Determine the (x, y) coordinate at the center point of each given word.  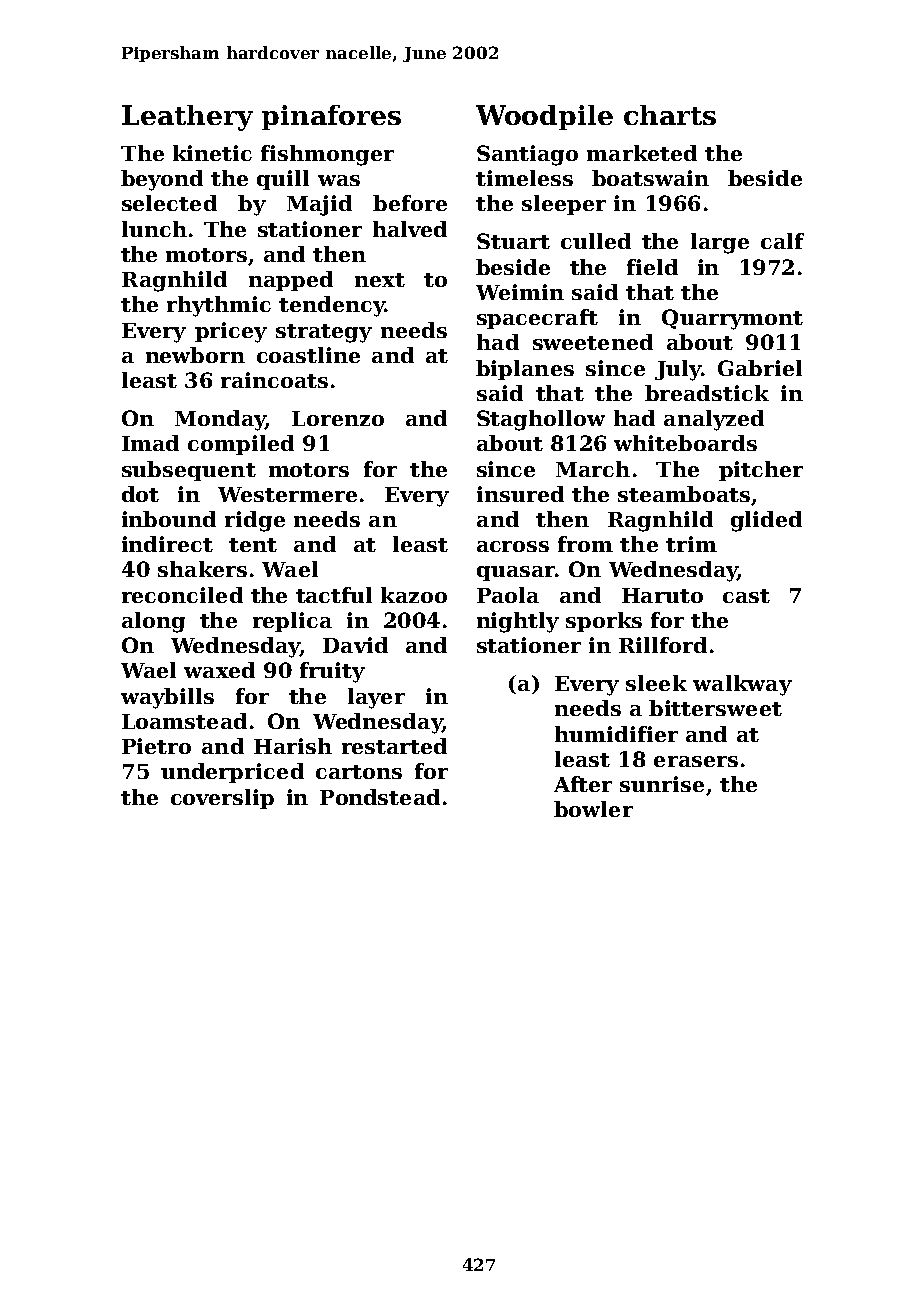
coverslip (222, 799)
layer (376, 698)
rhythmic (219, 306)
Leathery (187, 118)
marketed (642, 153)
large (720, 243)
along (153, 622)
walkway (742, 685)
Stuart (513, 241)
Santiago (527, 155)
